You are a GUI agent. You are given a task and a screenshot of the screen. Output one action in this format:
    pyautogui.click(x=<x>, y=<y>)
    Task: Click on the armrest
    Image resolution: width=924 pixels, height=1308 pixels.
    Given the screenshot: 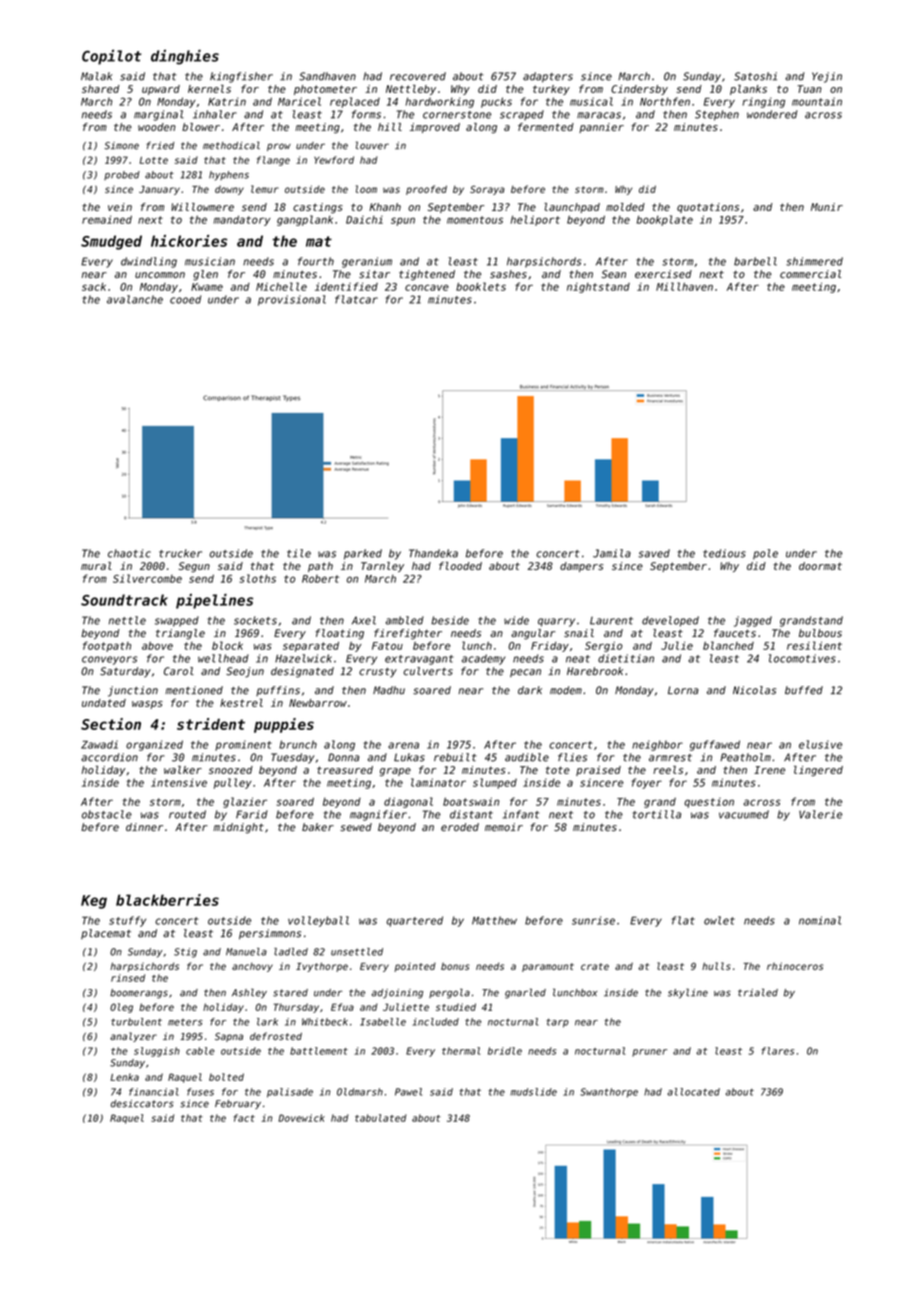 What is the action you would take?
    pyautogui.click(x=670, y=758)
